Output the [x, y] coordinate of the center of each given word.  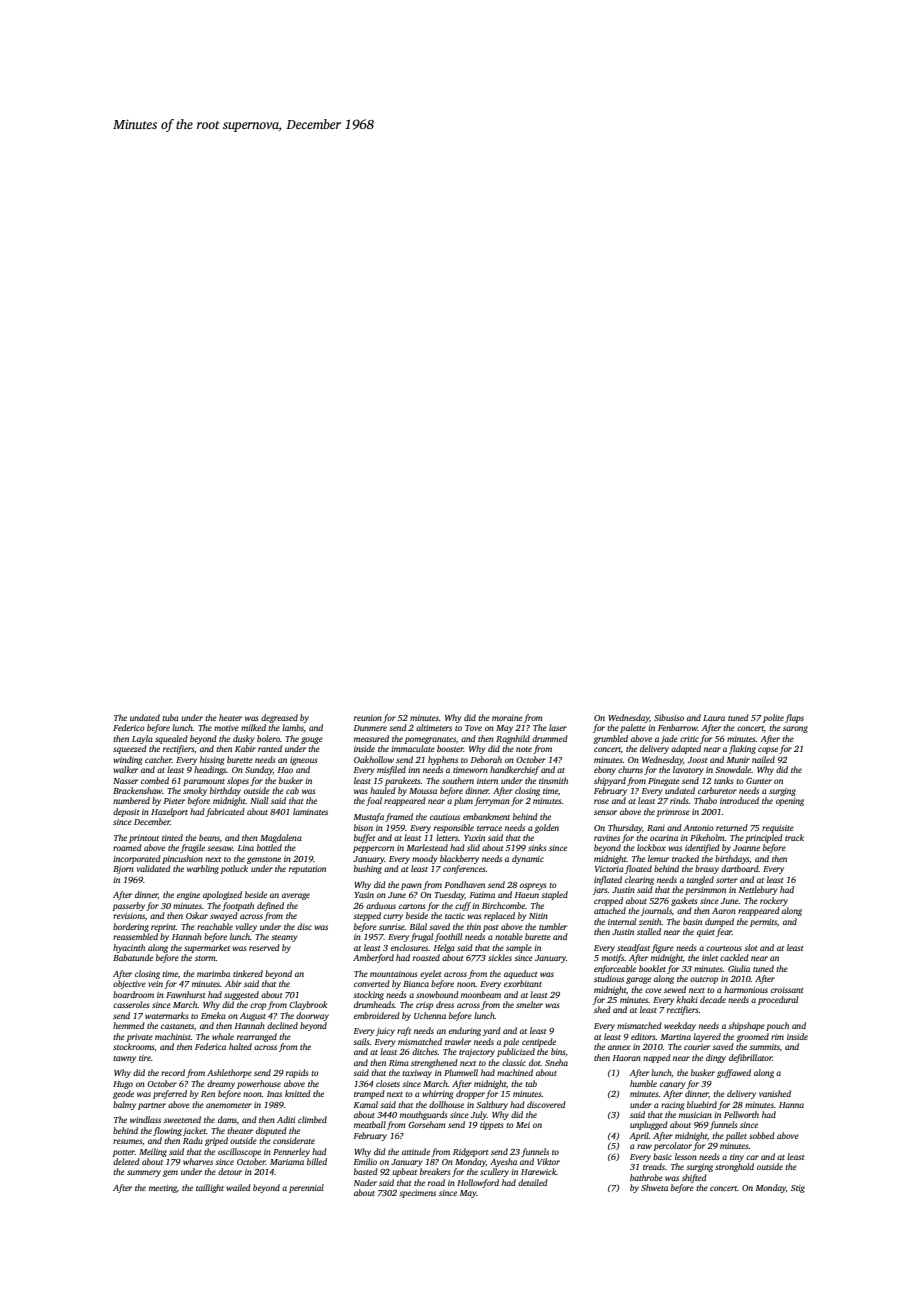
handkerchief [514, 770]
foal [374, 801]
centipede [539, 1042]
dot [535, 1062]
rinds [679, 800]
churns [630, 769]
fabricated [225, 812]
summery [144, 1173]
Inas [274, 1094]
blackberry [459, 859]
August [253, 1017]
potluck [234, 869]
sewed [675, 989]
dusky [244, 739]
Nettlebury [758, 890]
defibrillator [750, 1058]
